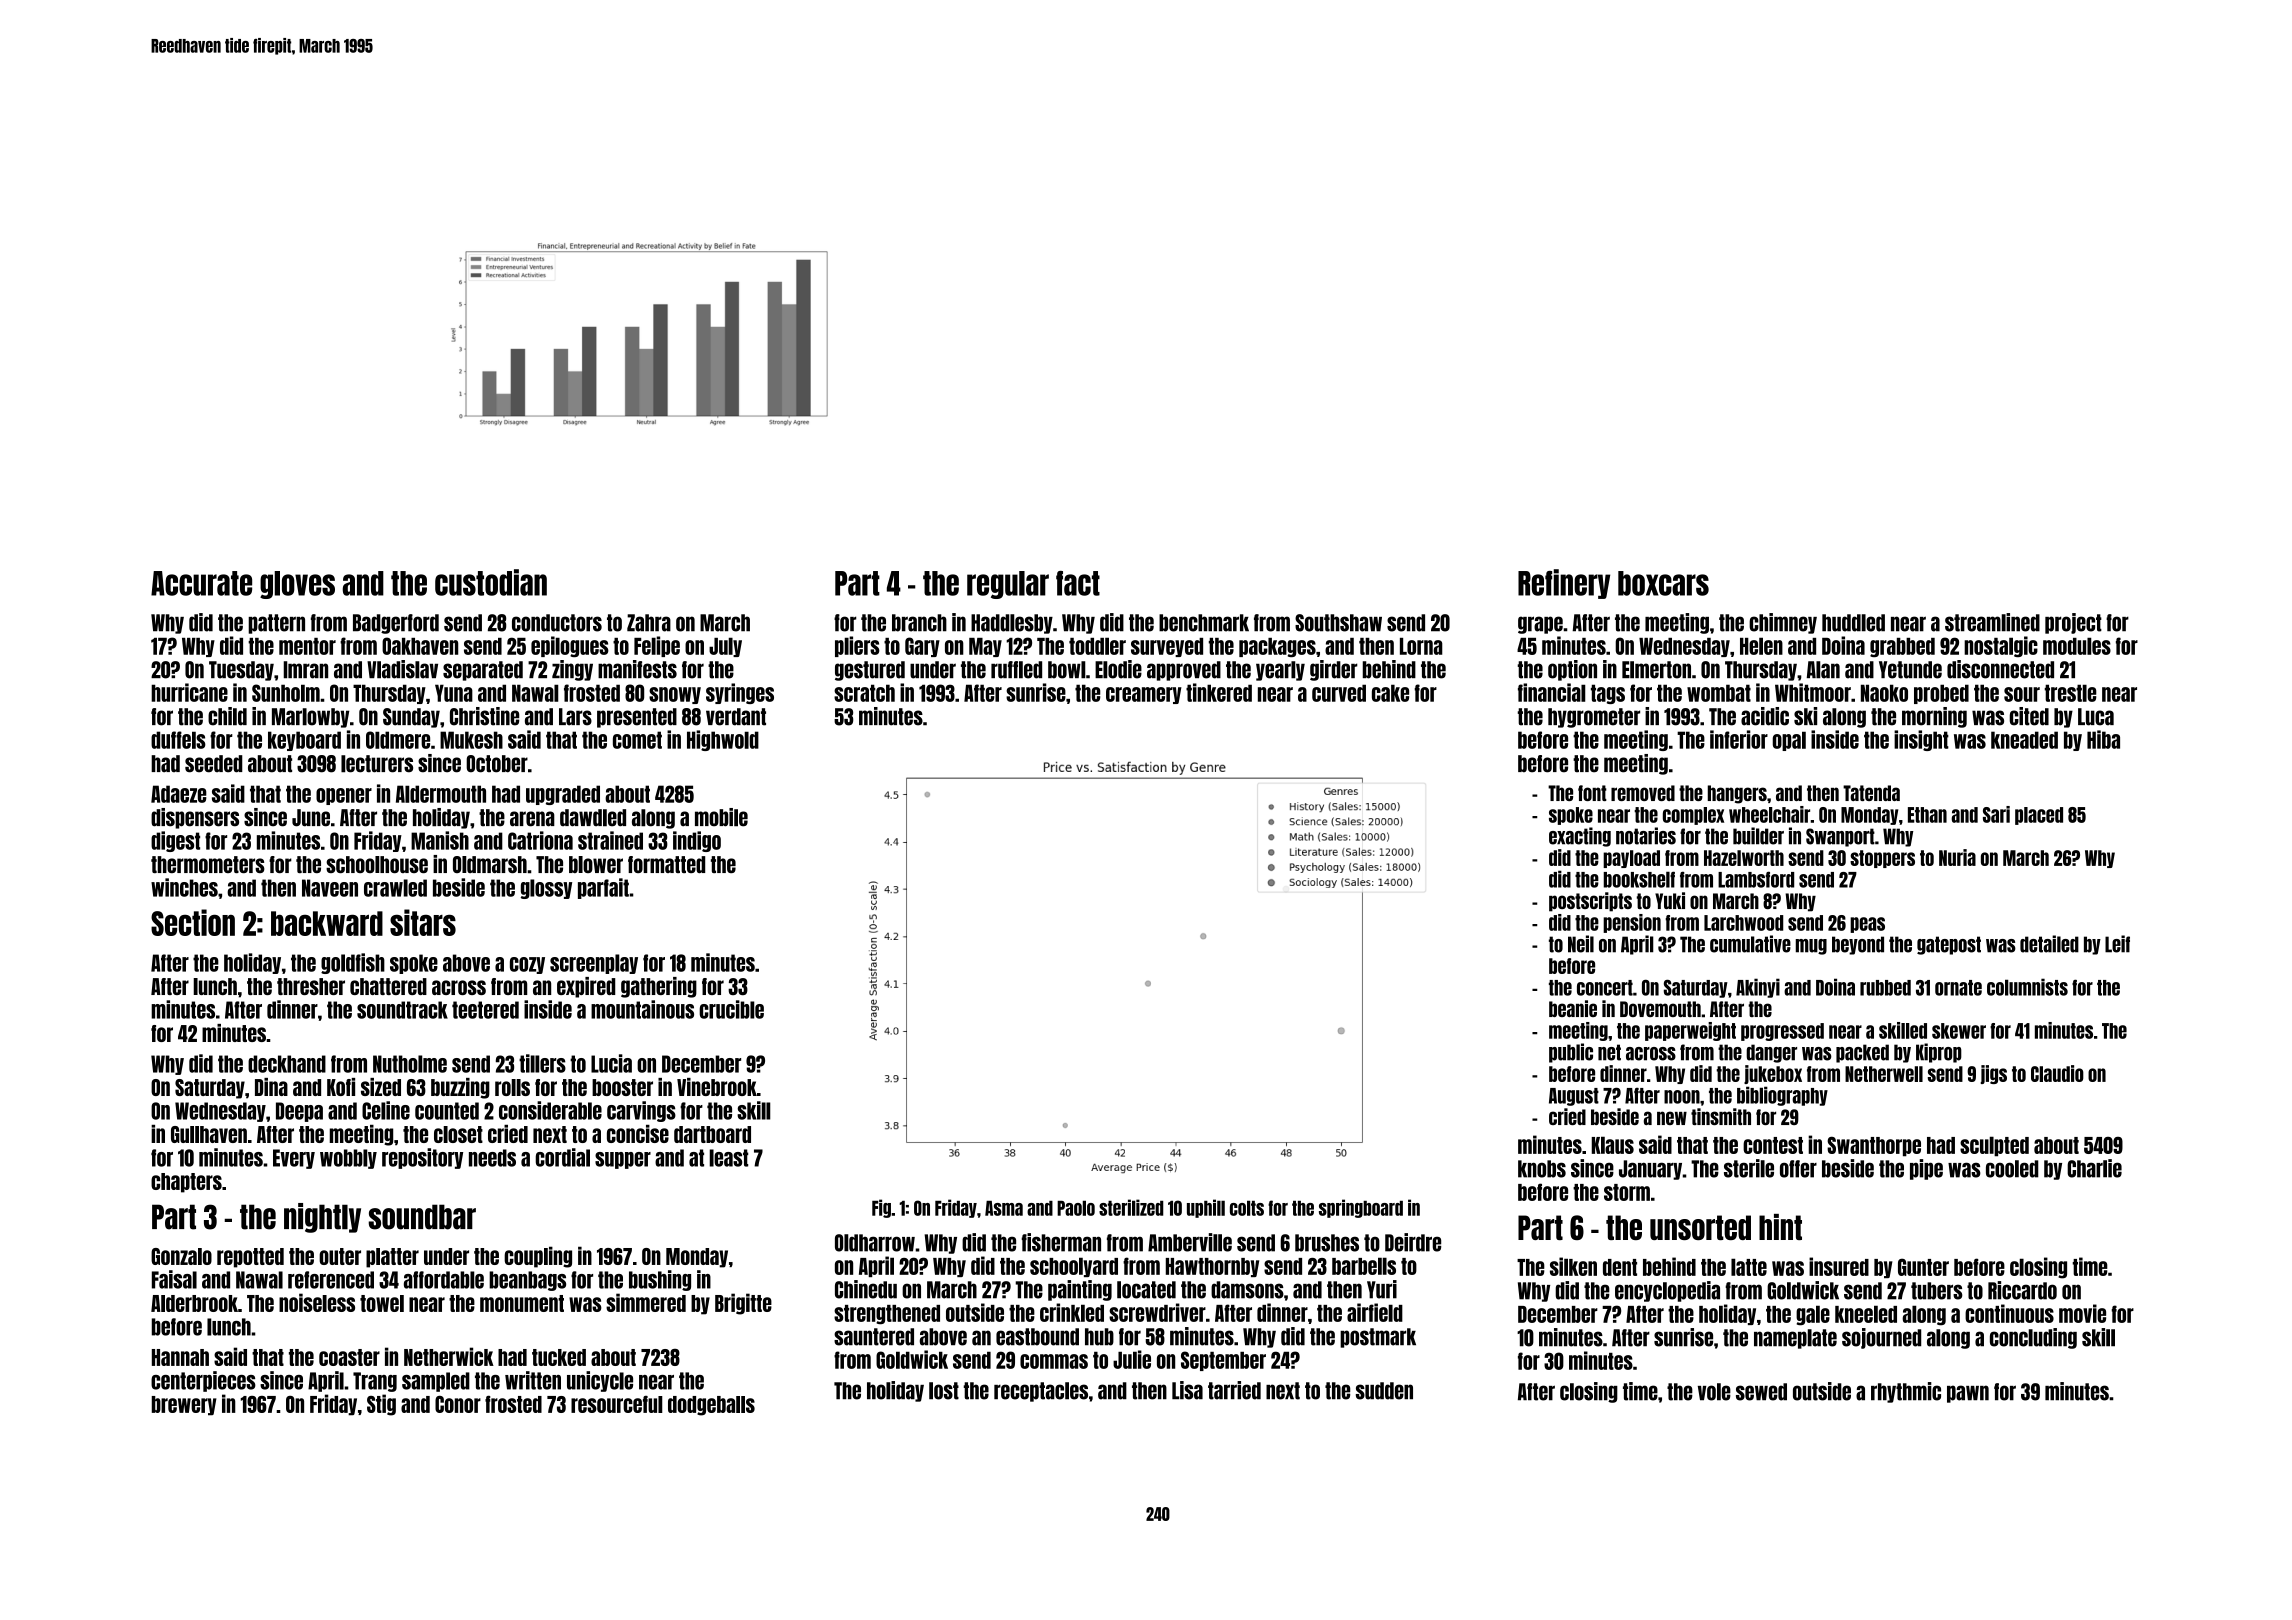 This page has height=1620, width=2292. What do you see at coordinates (649, 623) in the page?
I see `Zahra` at bounding box center [649, 623].
